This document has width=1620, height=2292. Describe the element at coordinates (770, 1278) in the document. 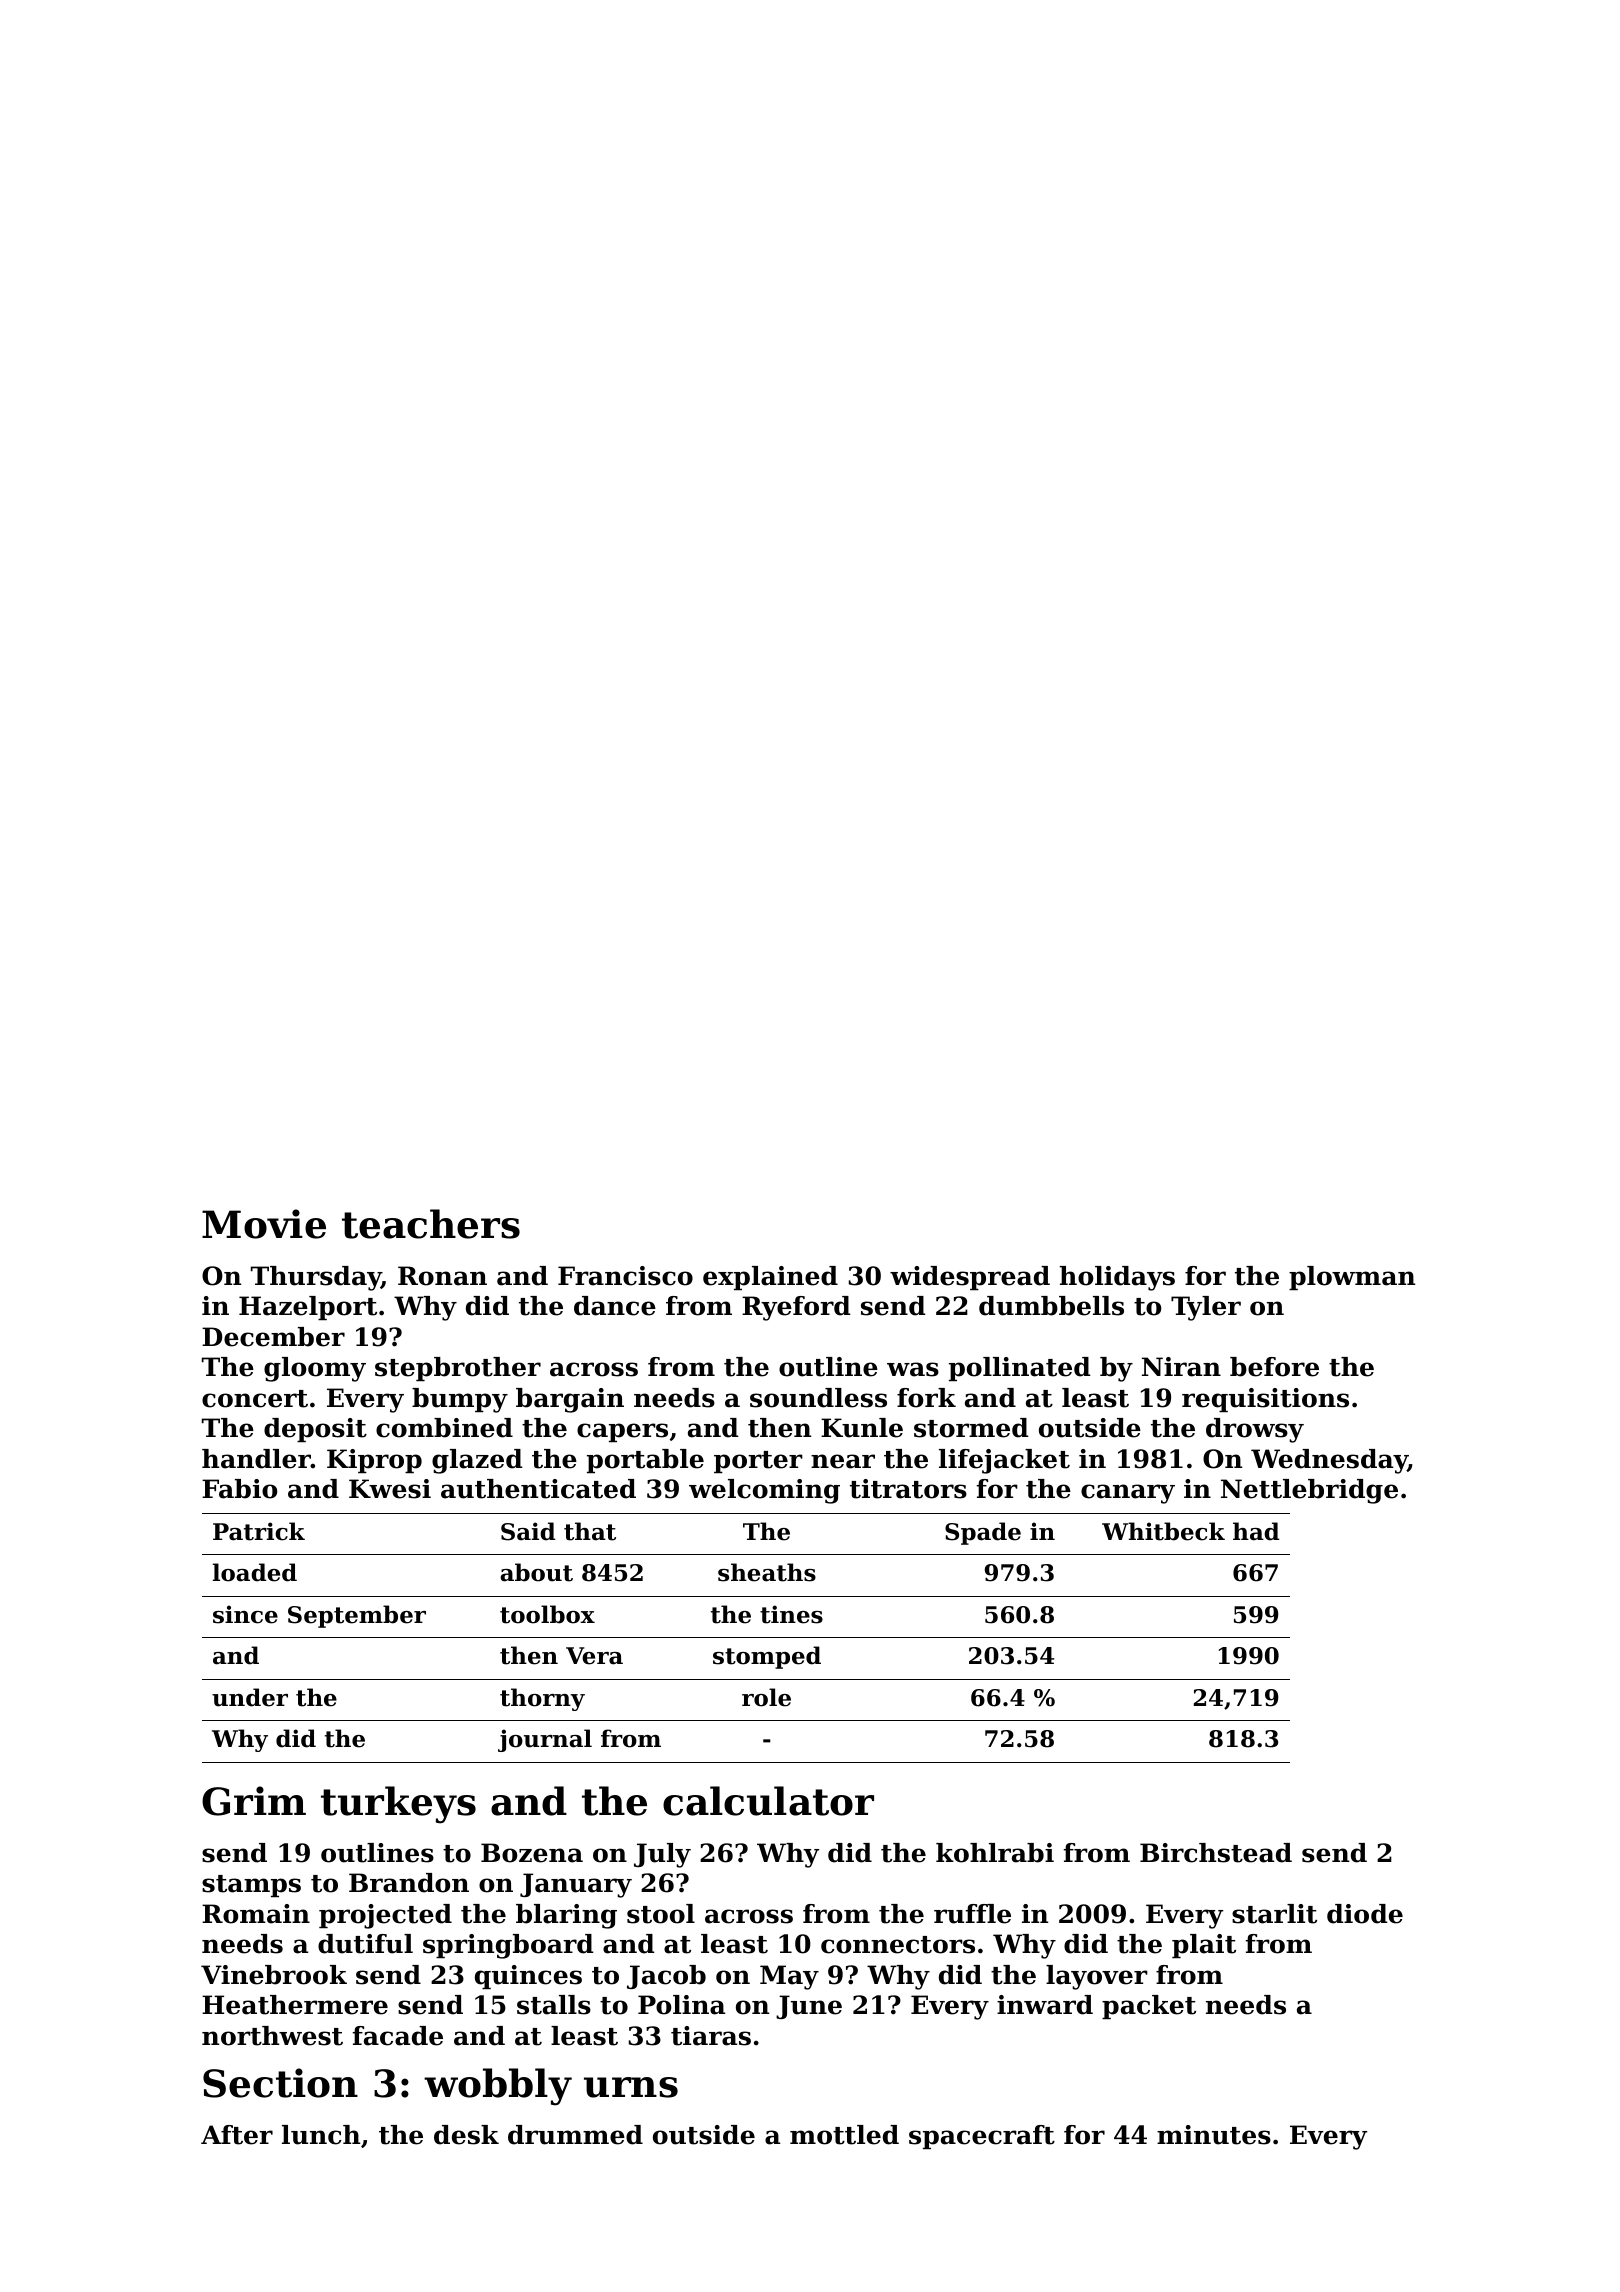

I see `explained` at that location.
